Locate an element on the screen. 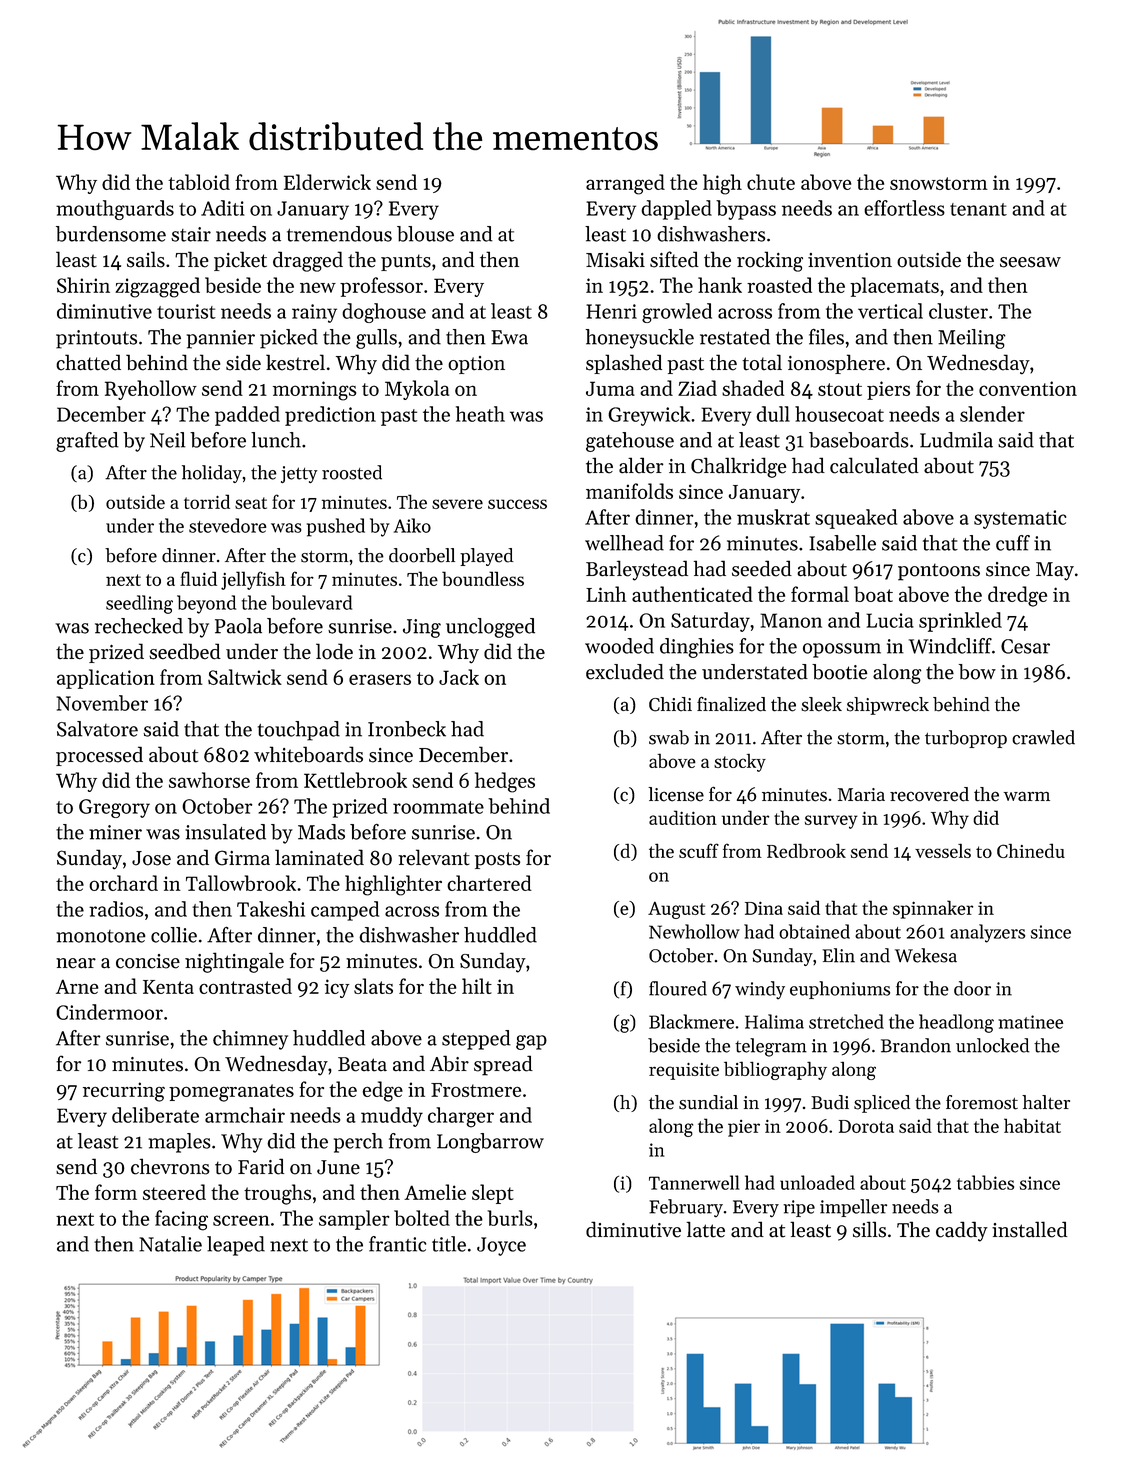 The image size is (1137, 1471). Elderwick is located at coordinates (327, 182).
